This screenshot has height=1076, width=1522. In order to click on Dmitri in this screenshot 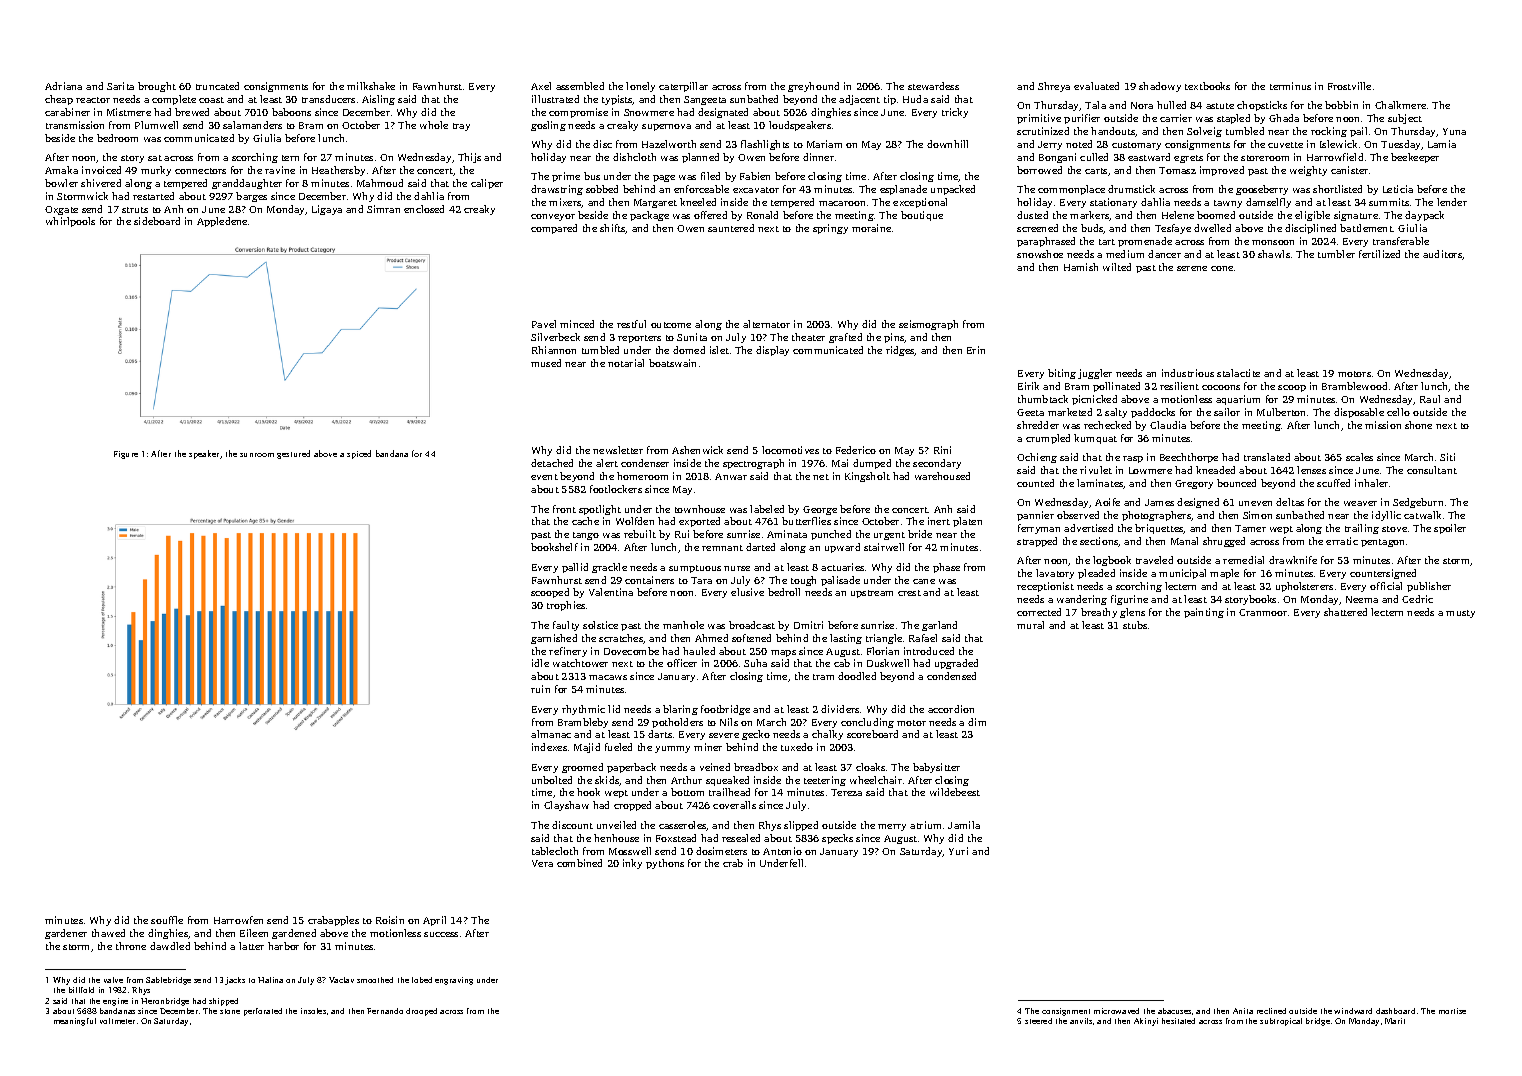, I will do `click(808, 625)`.
